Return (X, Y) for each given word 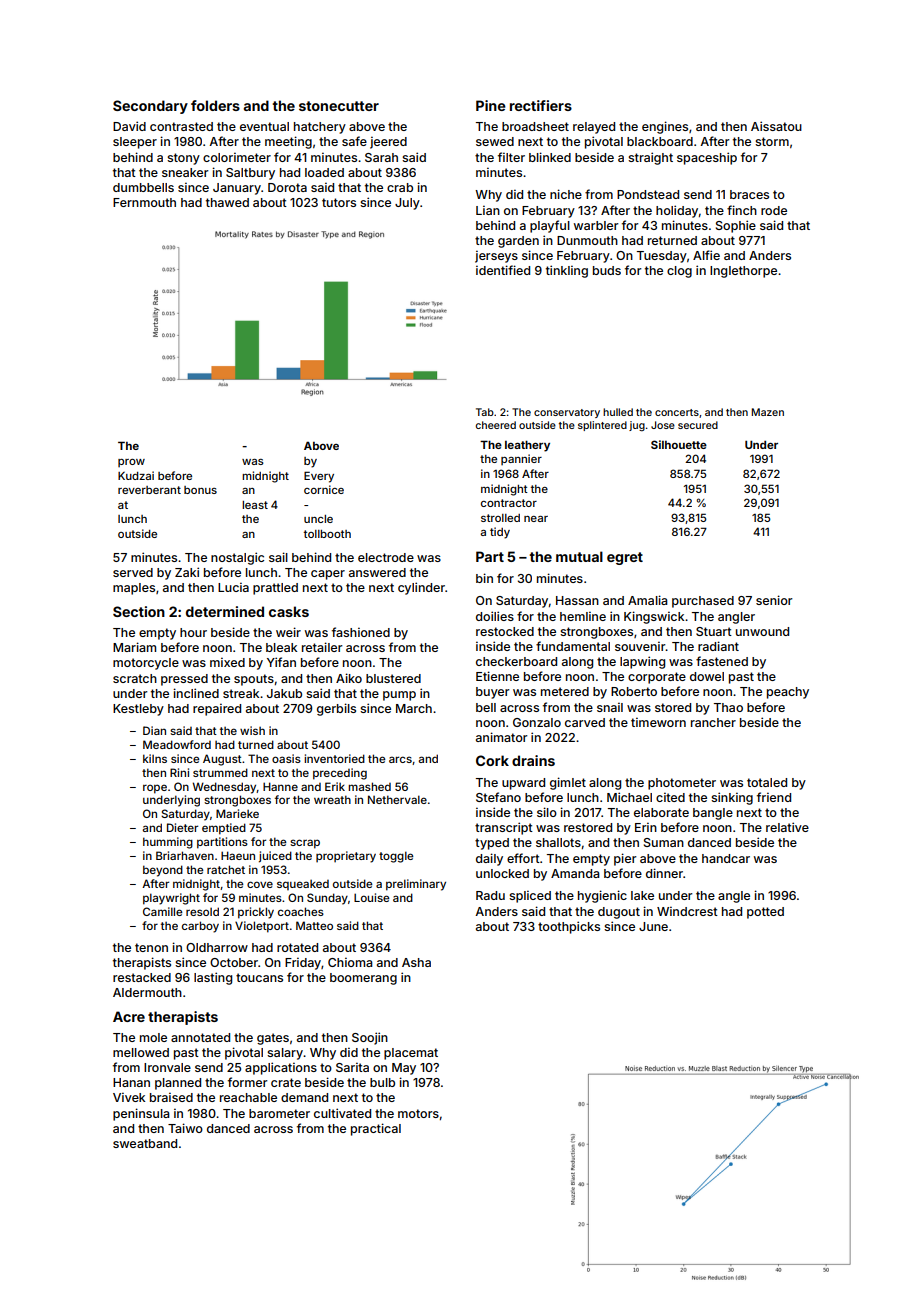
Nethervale (397, 799)
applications (281, 1068)
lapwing (642, 662)
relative (787, 827)
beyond (163, 871)
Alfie (706, 255)
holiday (677, 211)
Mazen (768, 412)
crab (400, 187)
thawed (227, 202)
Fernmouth (144, 202)
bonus (200, 490)
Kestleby (138, 710)
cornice (324, 489)
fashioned (361, 632)
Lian (488, 210)
